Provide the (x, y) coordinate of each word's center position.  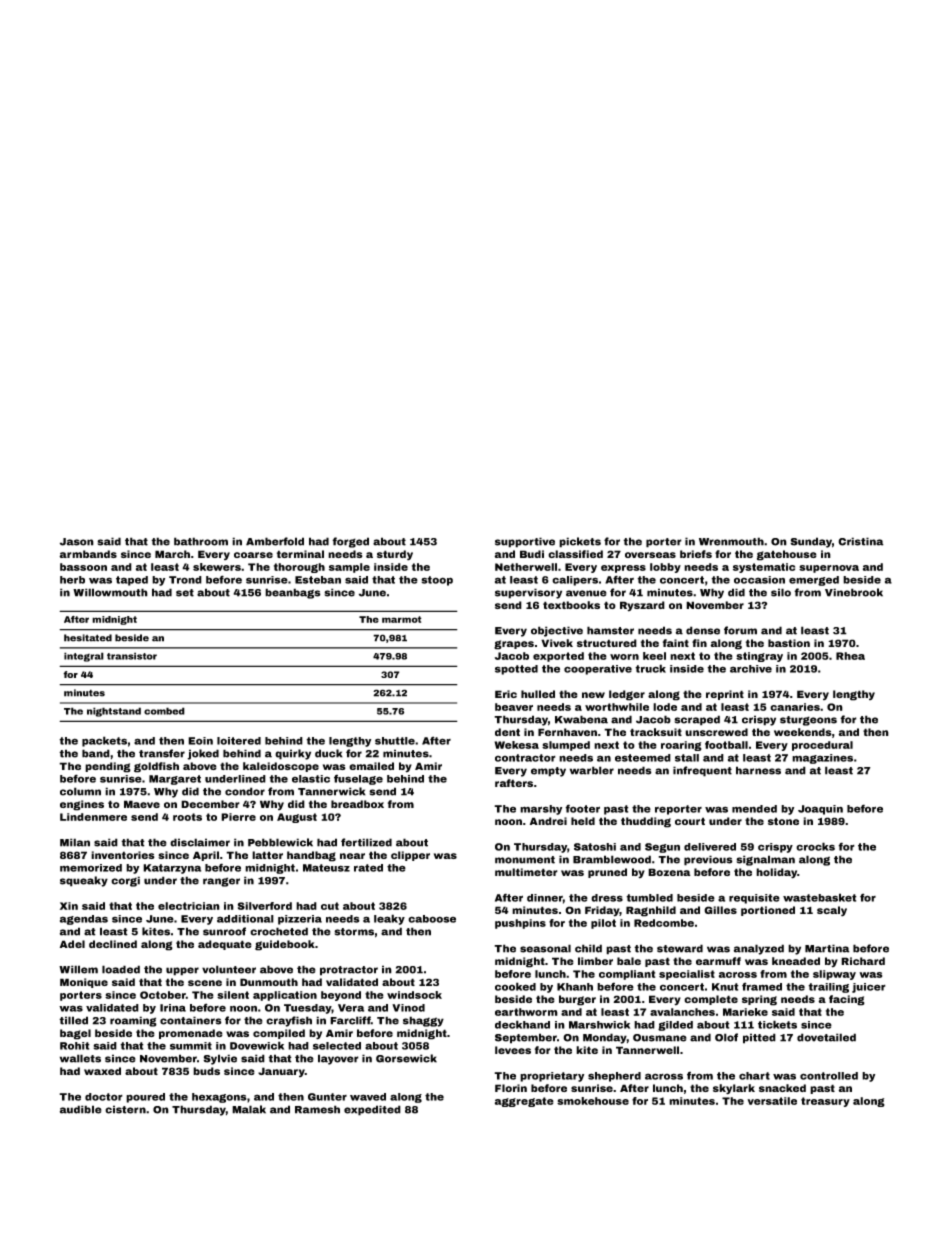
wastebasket (820, 897)
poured (145, 1098)
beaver (514, 707)
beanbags (293, 593)
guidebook (285, 945)
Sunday (811, 542)
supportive (525, 542)
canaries (795, 707)
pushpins (520, 924)
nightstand (114, 712)
